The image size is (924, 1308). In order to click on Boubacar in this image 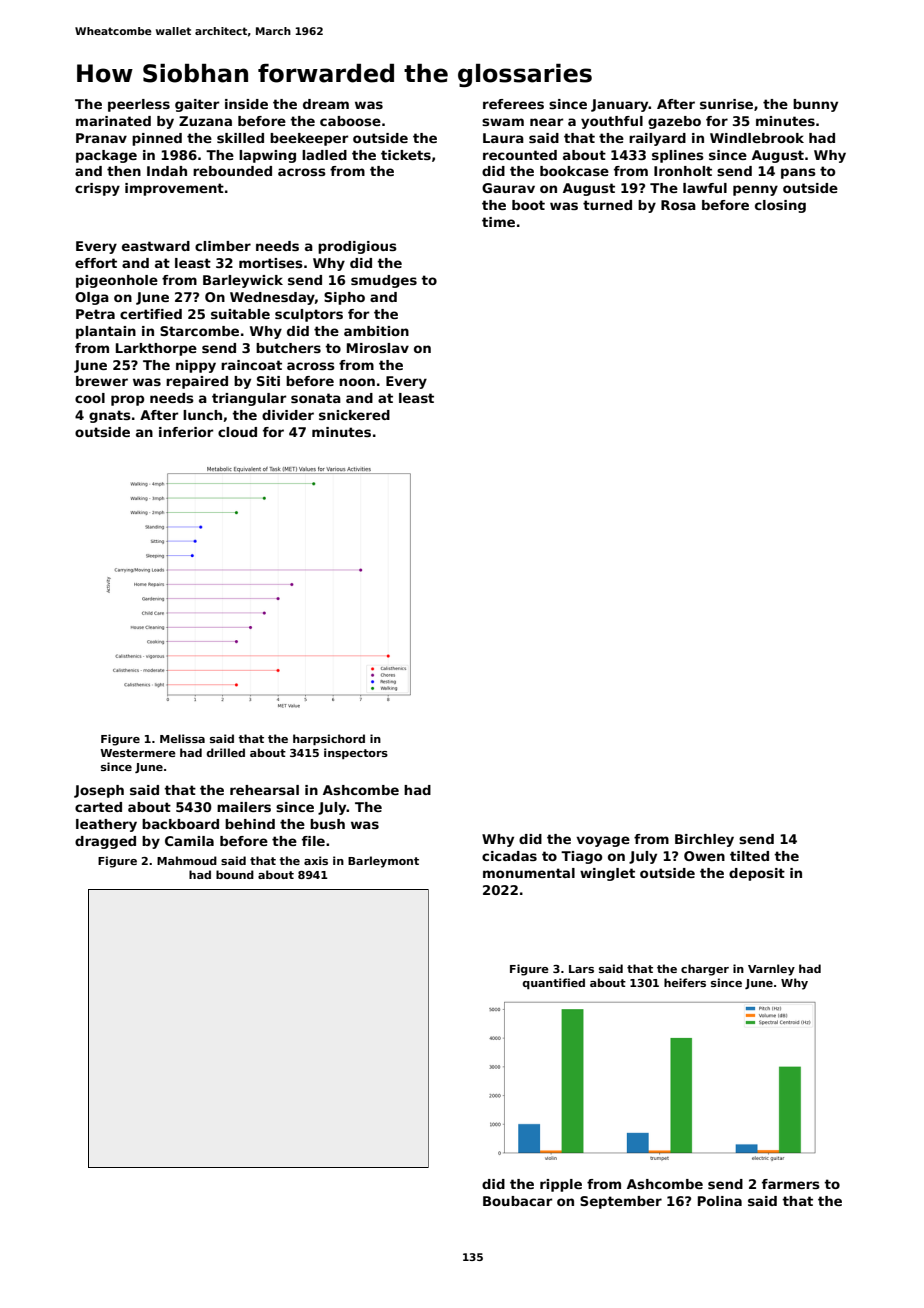, I will do `click(517, 1201)`.
